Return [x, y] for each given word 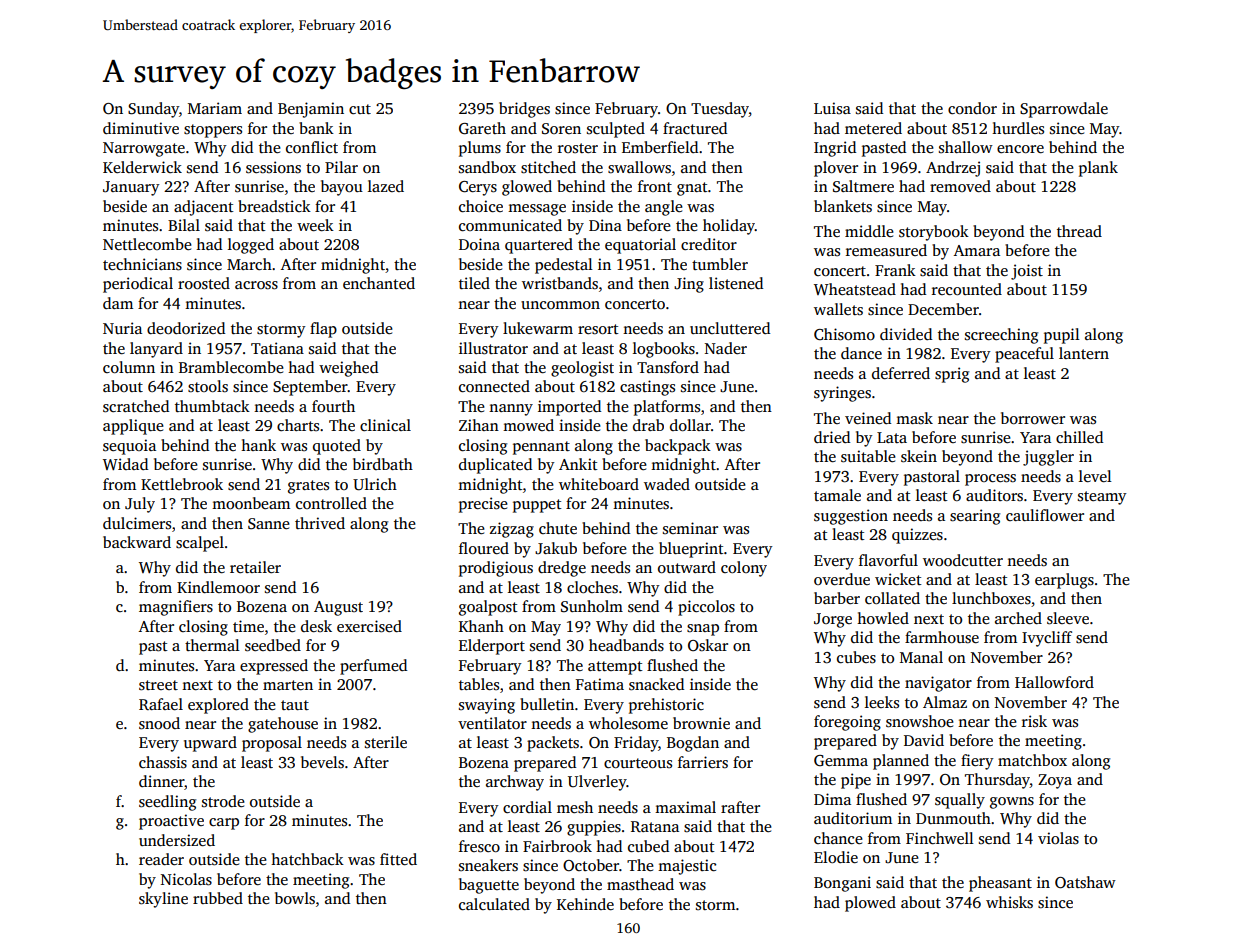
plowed [870, 904]
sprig [952, 375]
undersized [177, 840]
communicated [510, 225]
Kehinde [585, 904]
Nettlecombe [147, 244]
